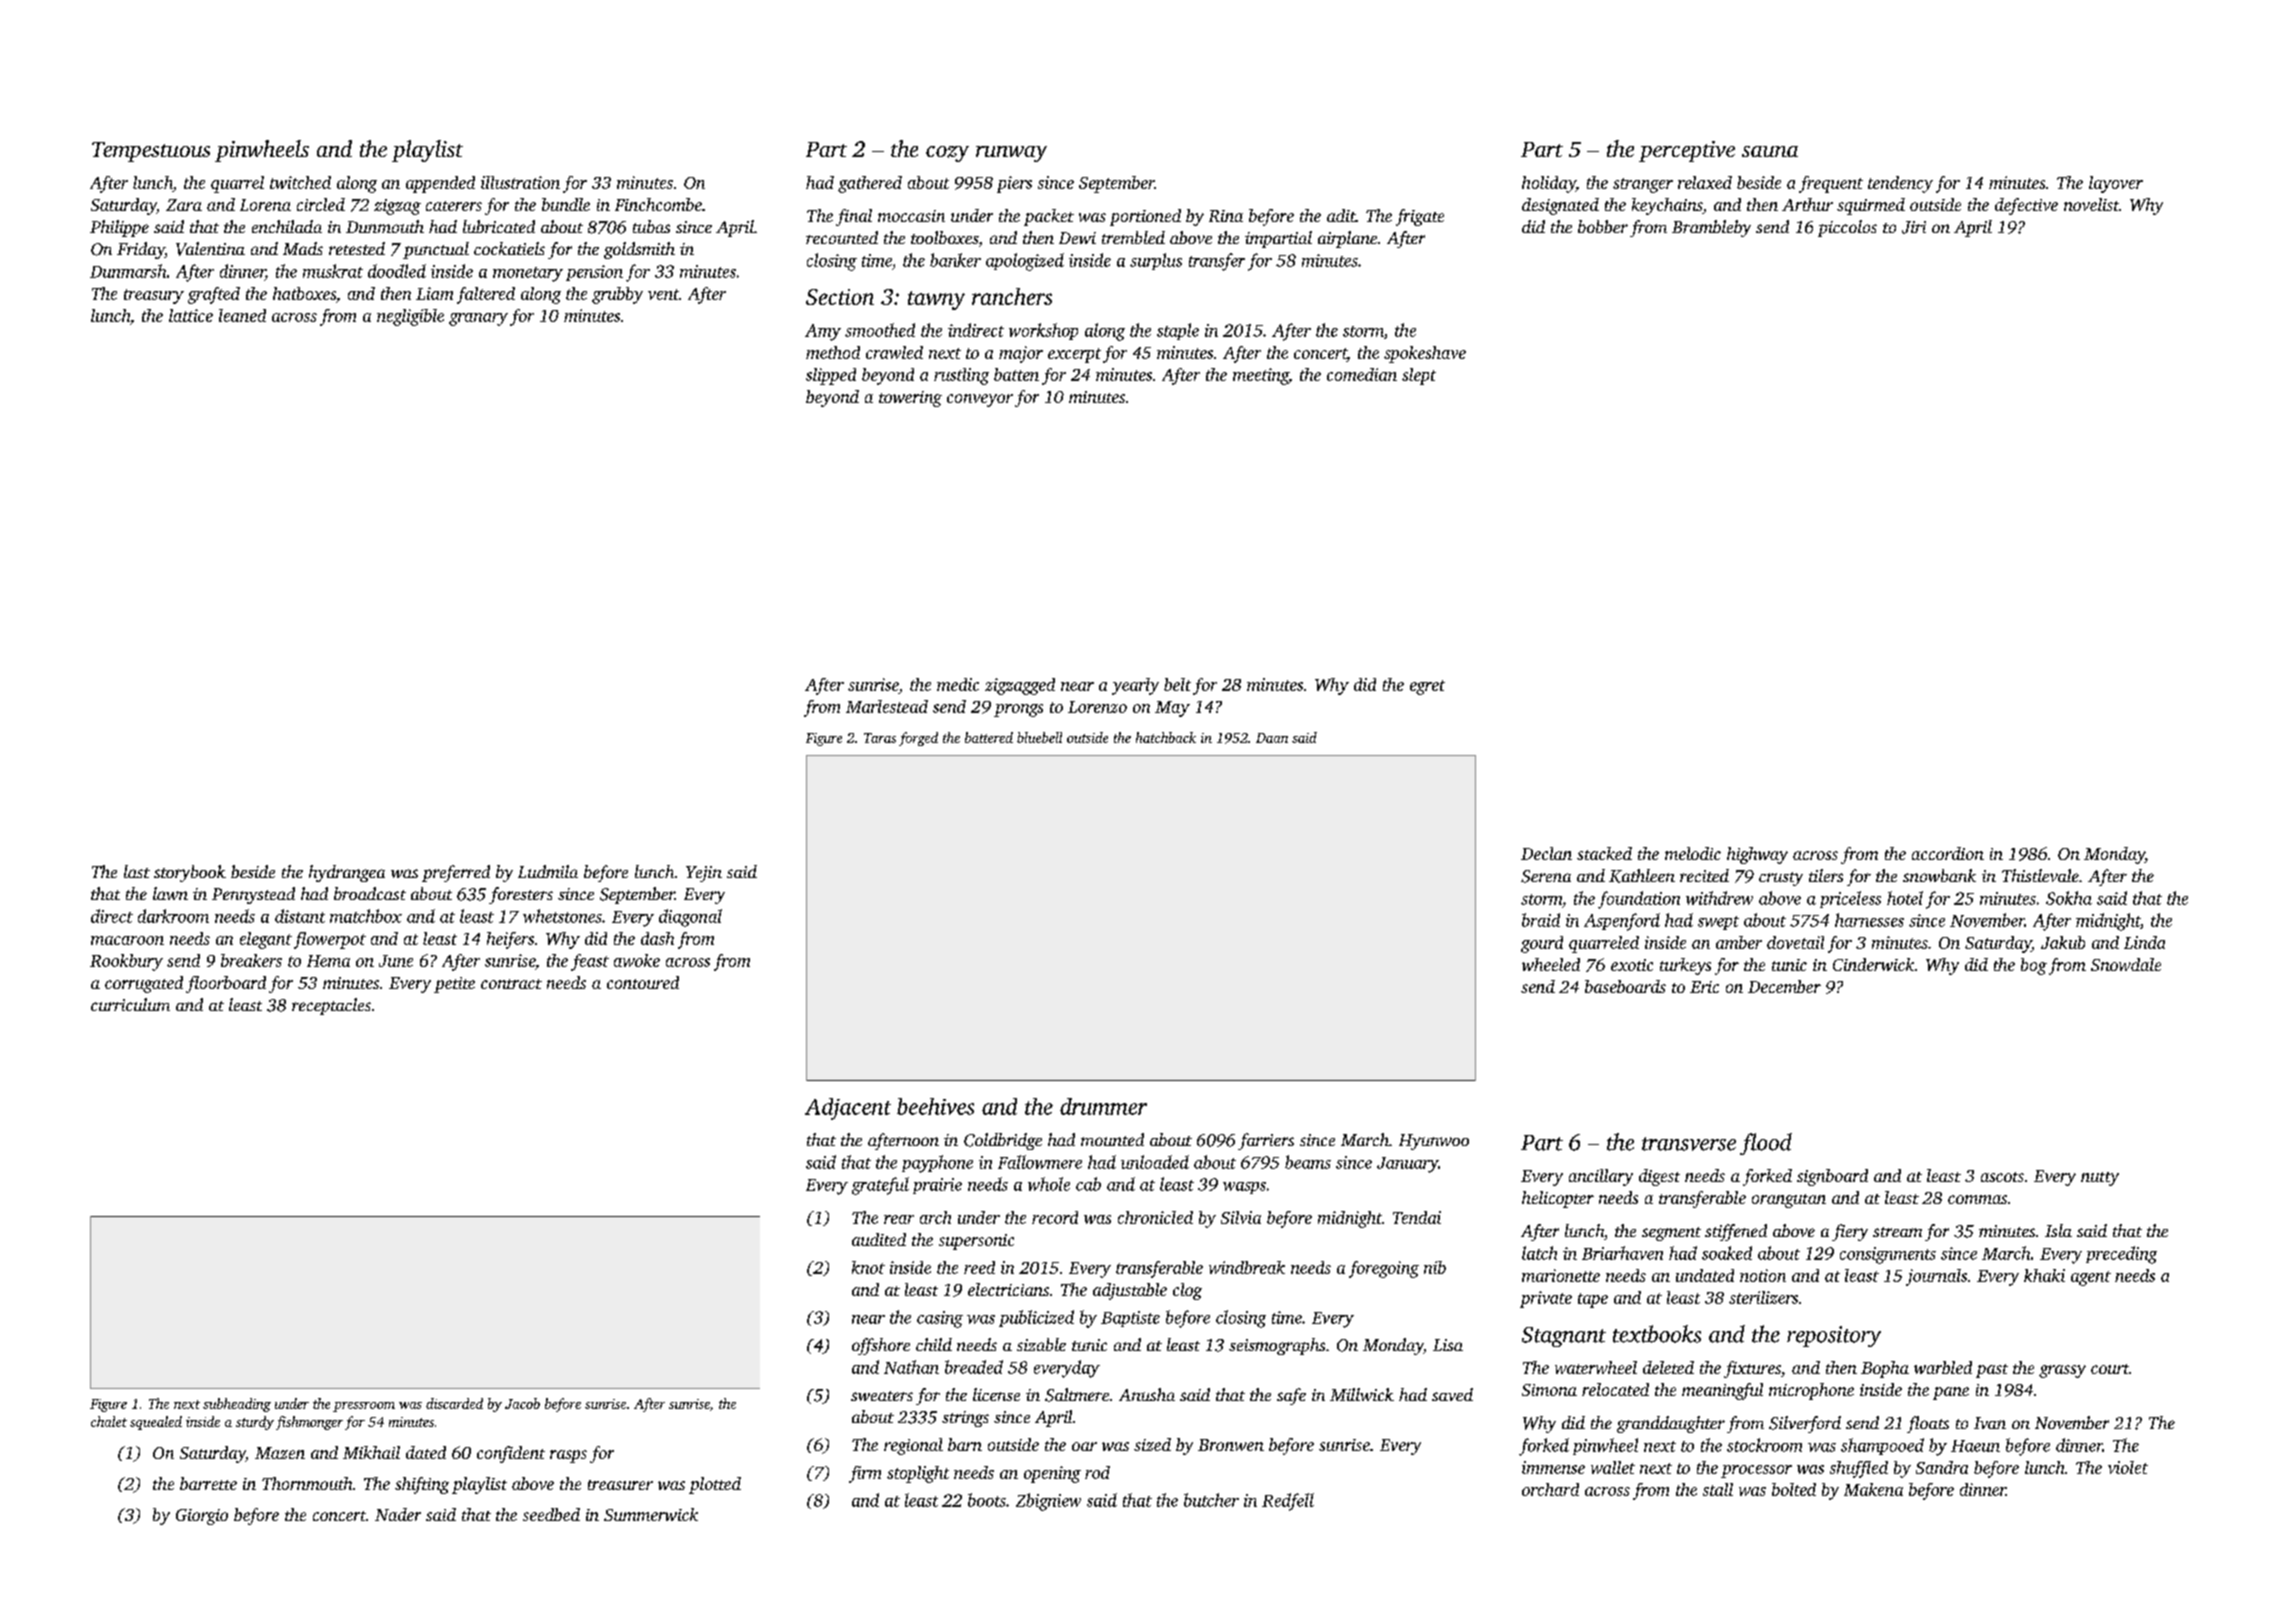 The height and width of the screenshot is (1614, 2282). What do you see at coordinates (128, 271) in the screenshot?
I see `Dunmarsh` at bounding box center [128, 271].
